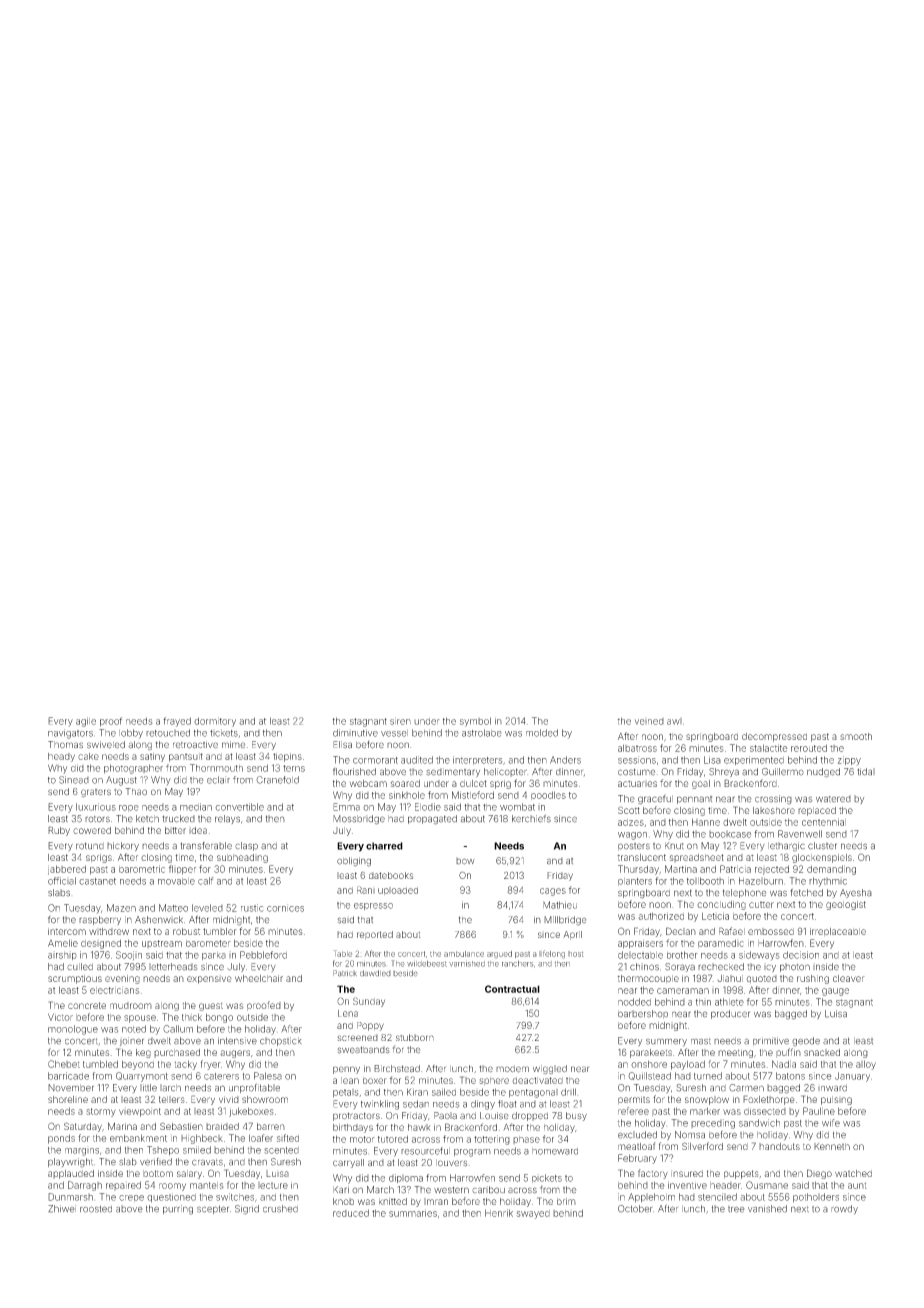 The height and width of the screenshot is (1308, 924). Describe the element at coordinates (364, 1050) in the screenshot. I see `sweatbands` at that location.
